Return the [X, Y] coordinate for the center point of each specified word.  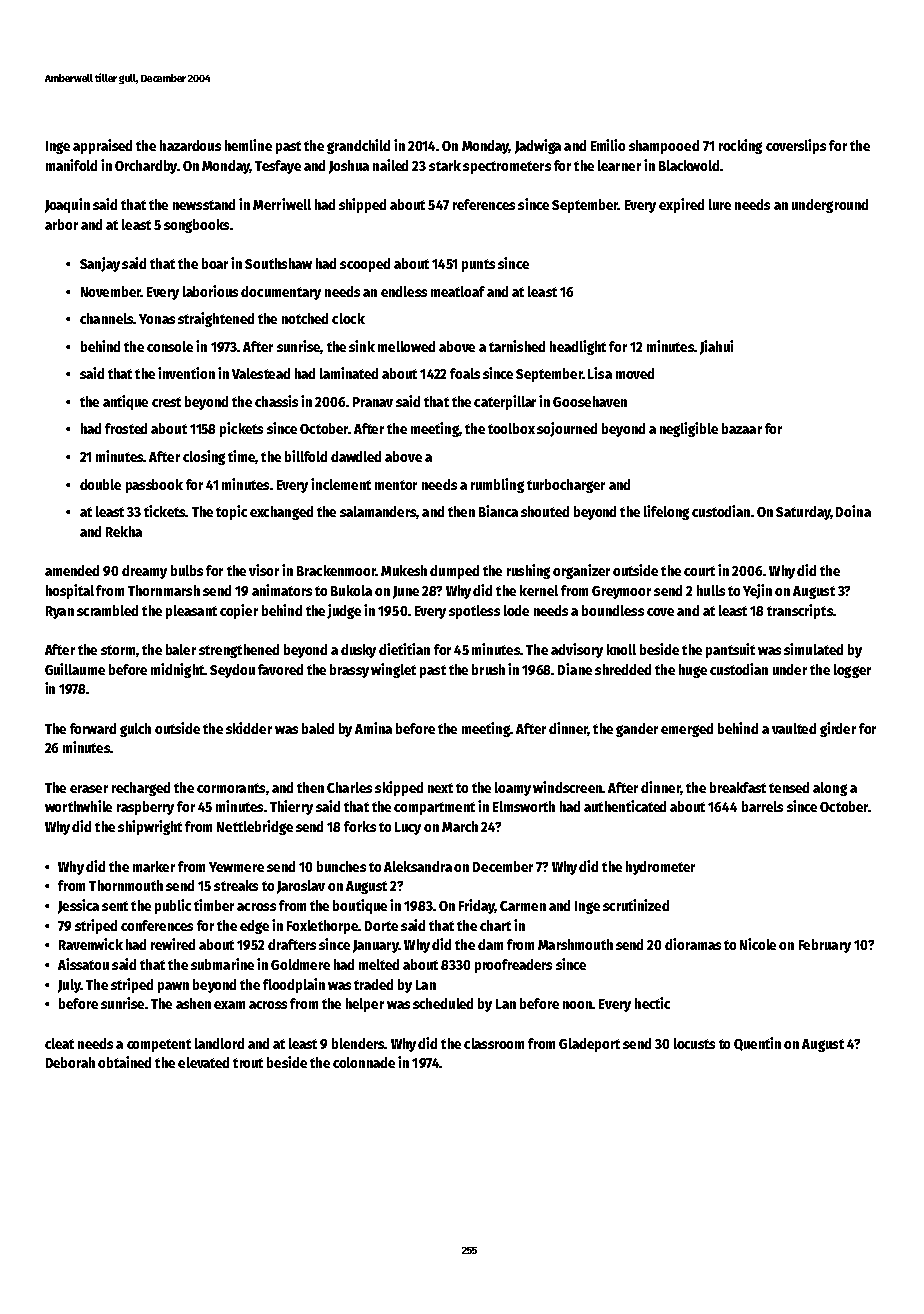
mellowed [406, 346]
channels [106, 318]
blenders [358, 1043]
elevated [203, 1062]
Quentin [757, 1044]
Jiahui [716, 347]
